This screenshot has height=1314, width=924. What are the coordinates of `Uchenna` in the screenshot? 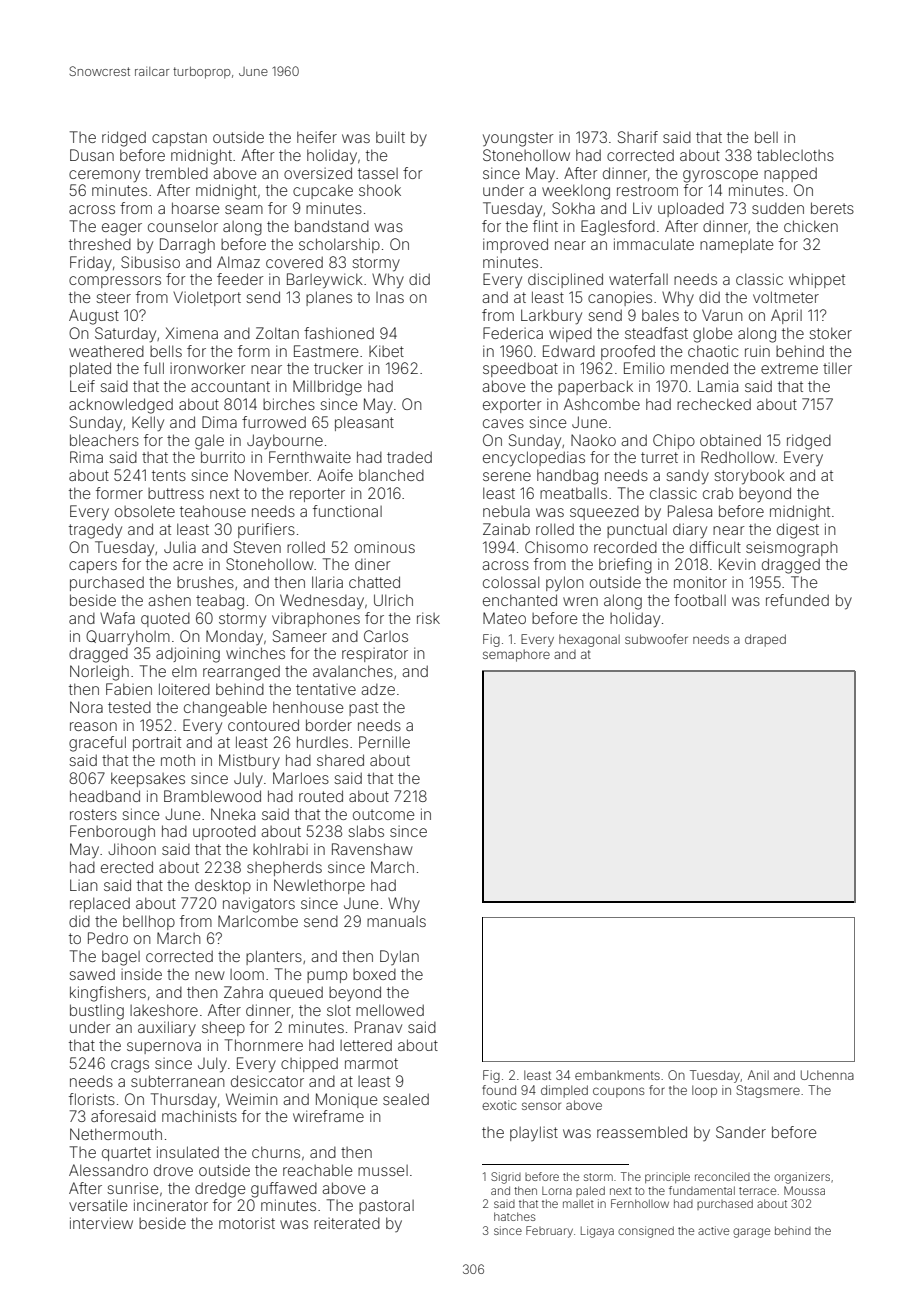 It's located at (827, 1075).
